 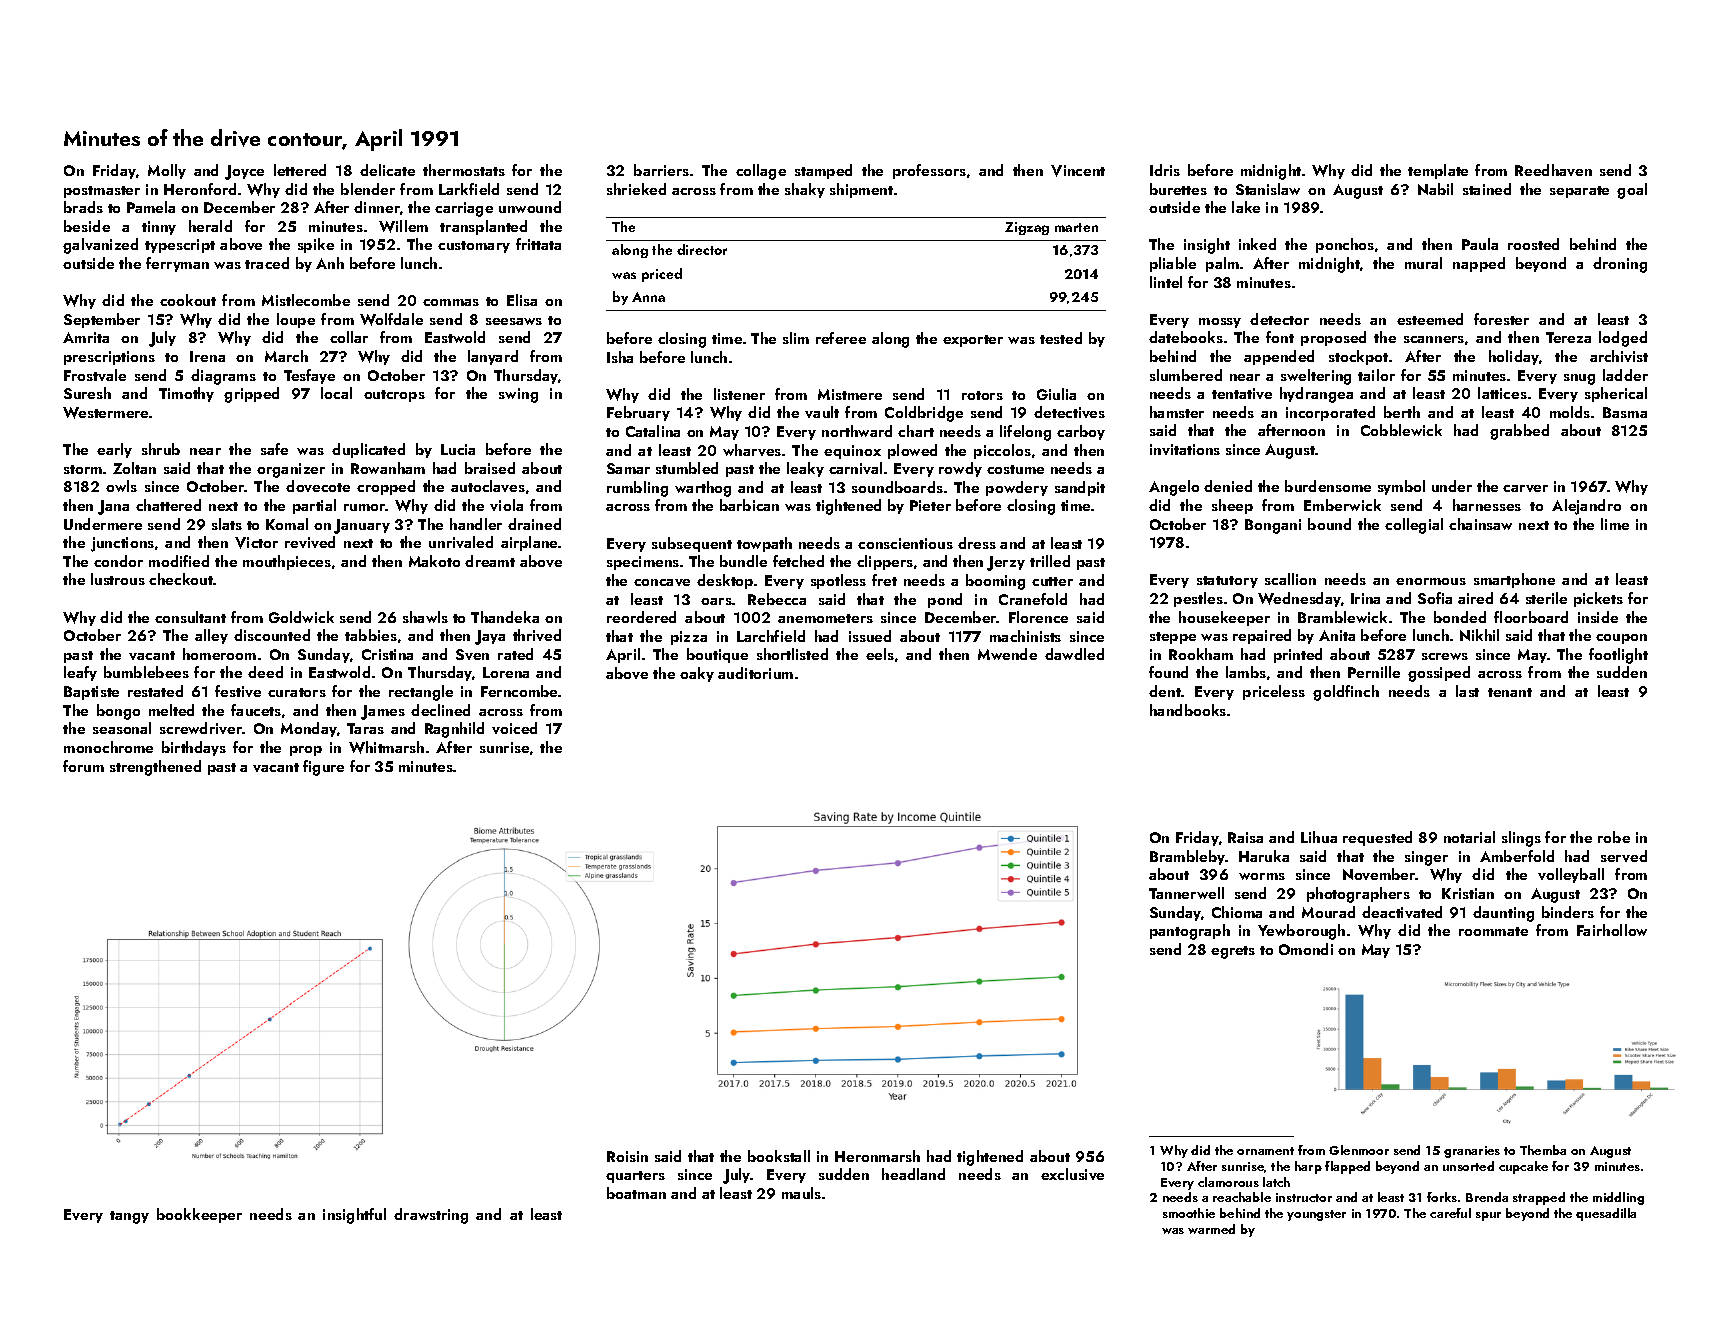 I want to click on Mistmere, so click(x=850, y=394).
